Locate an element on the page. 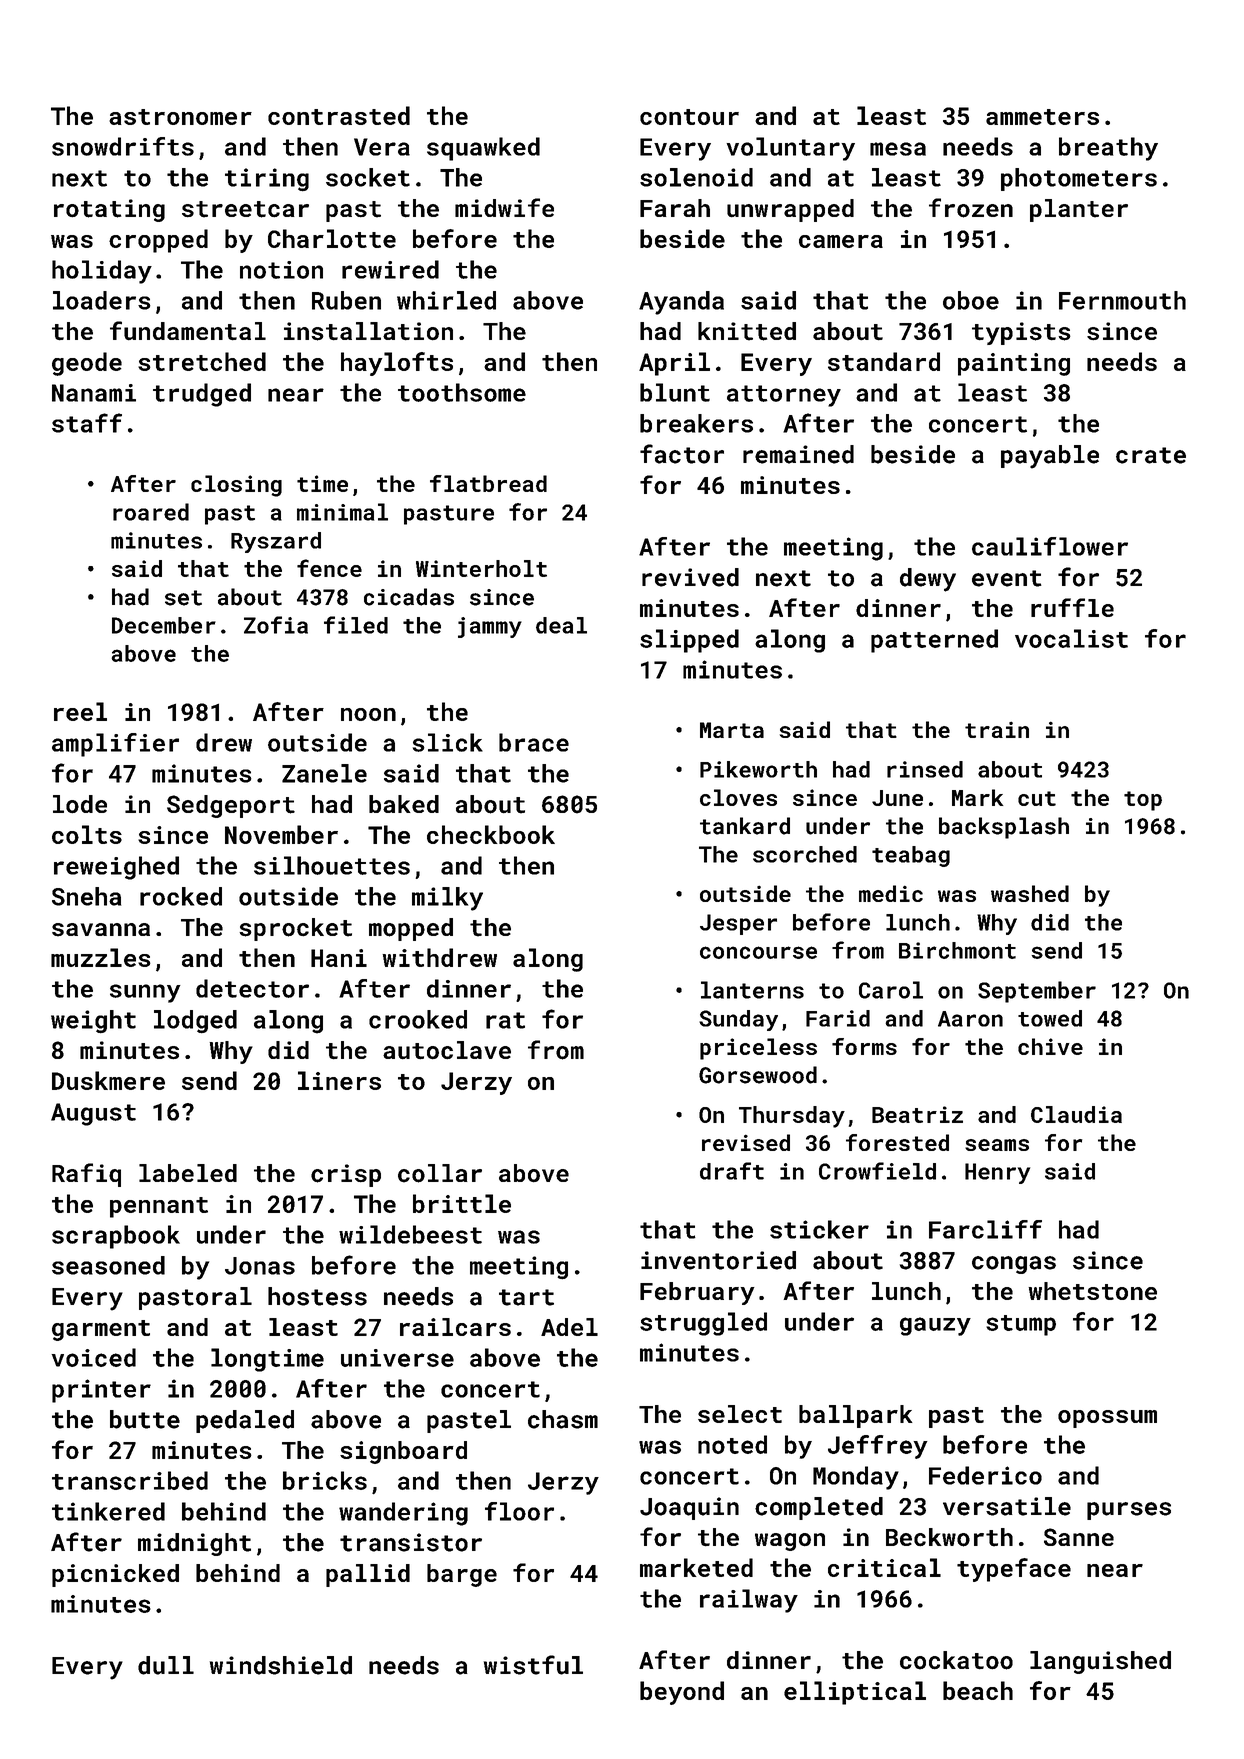 The height and width of the document is (1759, 1244). astronomer is located at coordinates (180, 117).
